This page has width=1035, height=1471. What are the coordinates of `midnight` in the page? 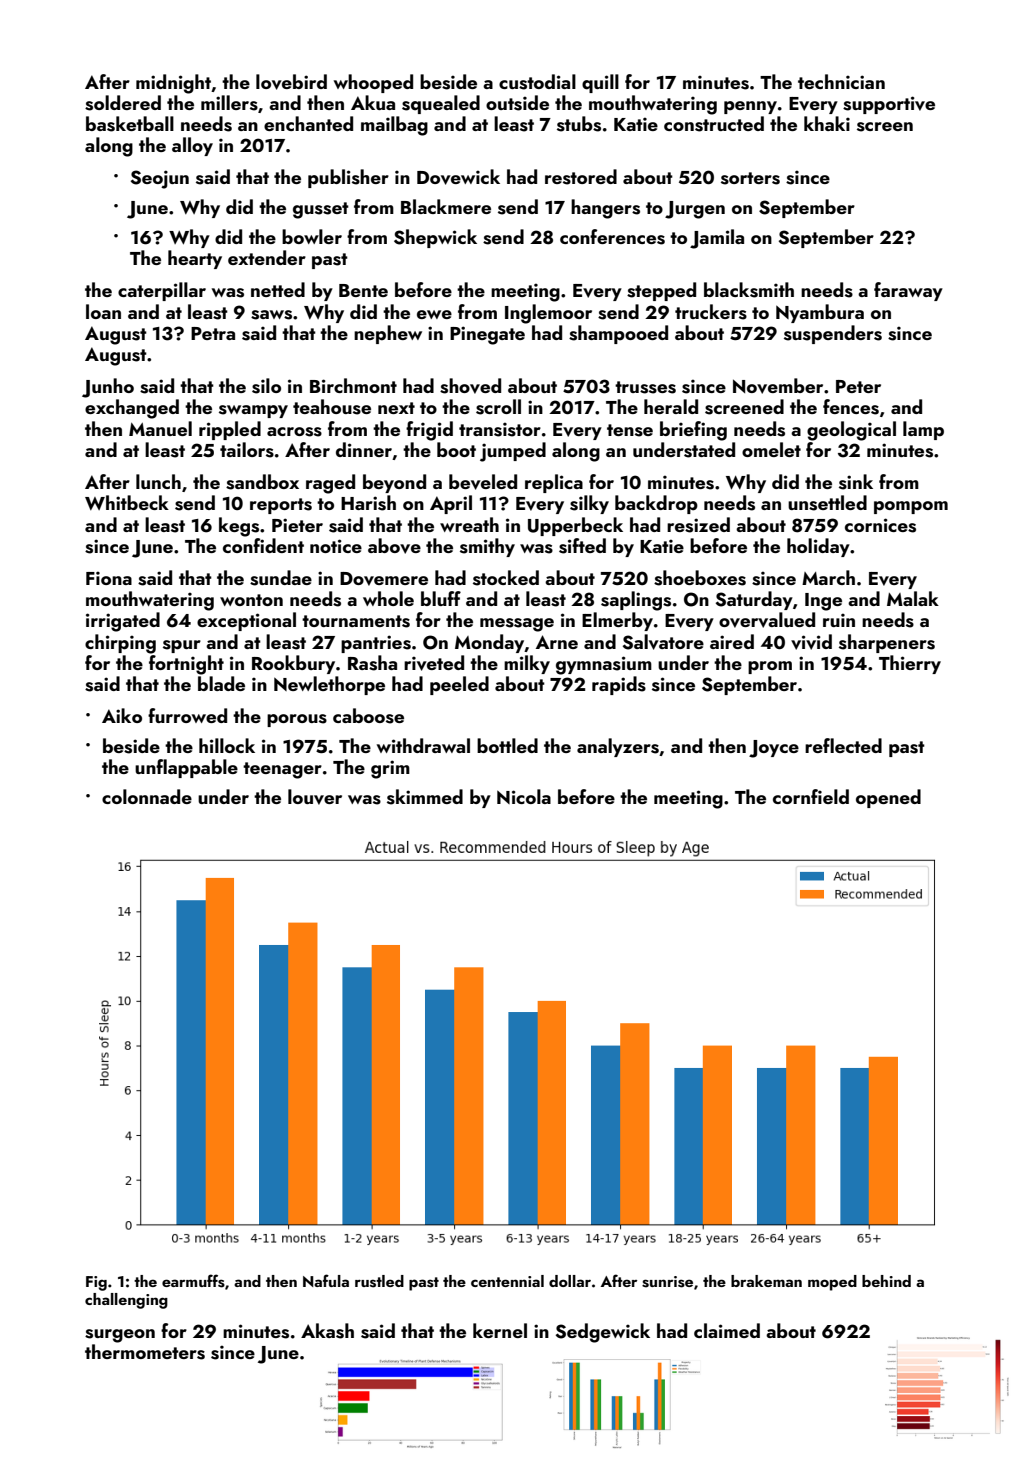 It's located at (173, 84).
